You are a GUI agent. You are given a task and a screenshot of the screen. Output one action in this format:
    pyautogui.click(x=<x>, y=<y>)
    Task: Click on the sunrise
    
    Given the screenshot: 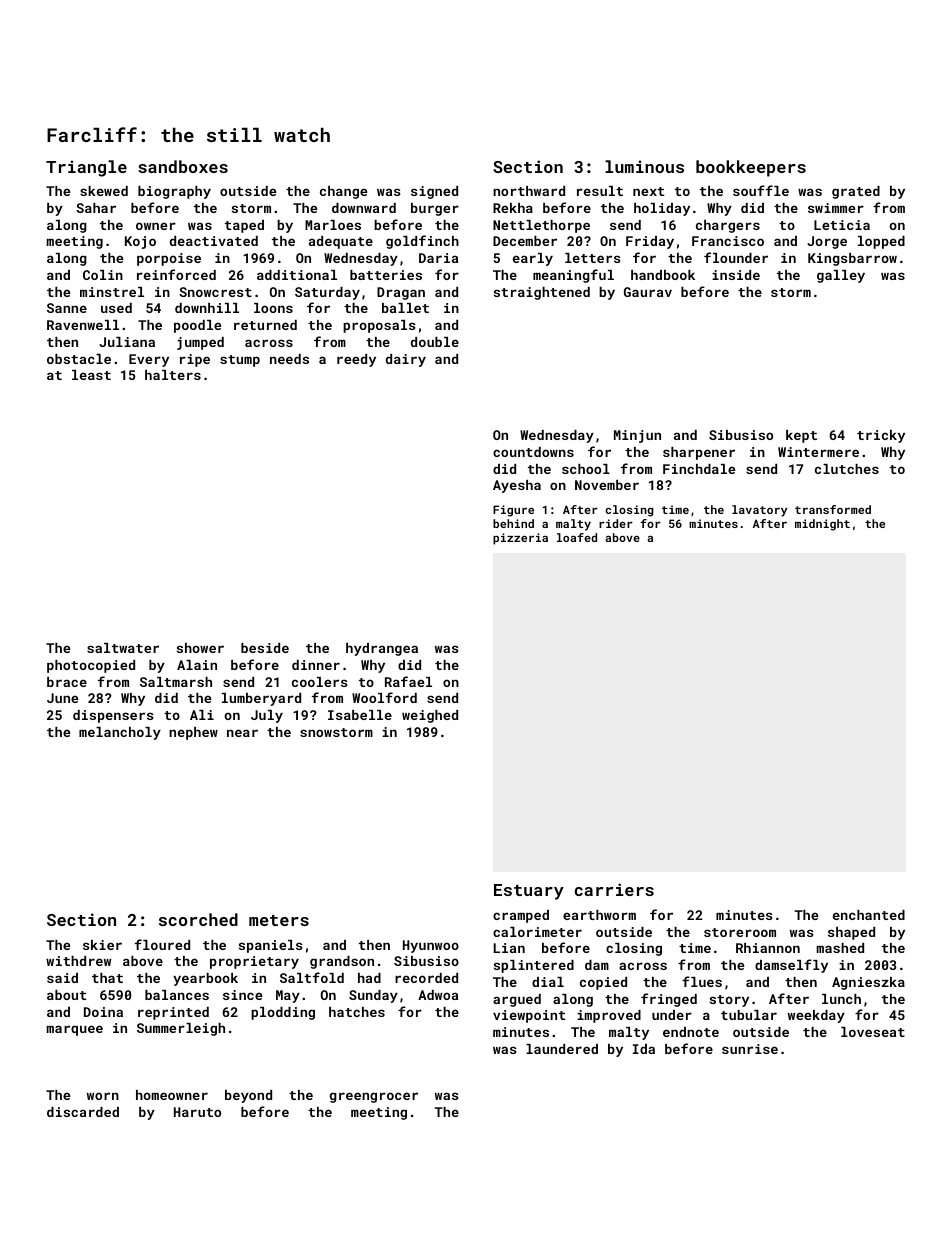 What is the action you would take?
    pyautogui.click(x=750, y=1049)
